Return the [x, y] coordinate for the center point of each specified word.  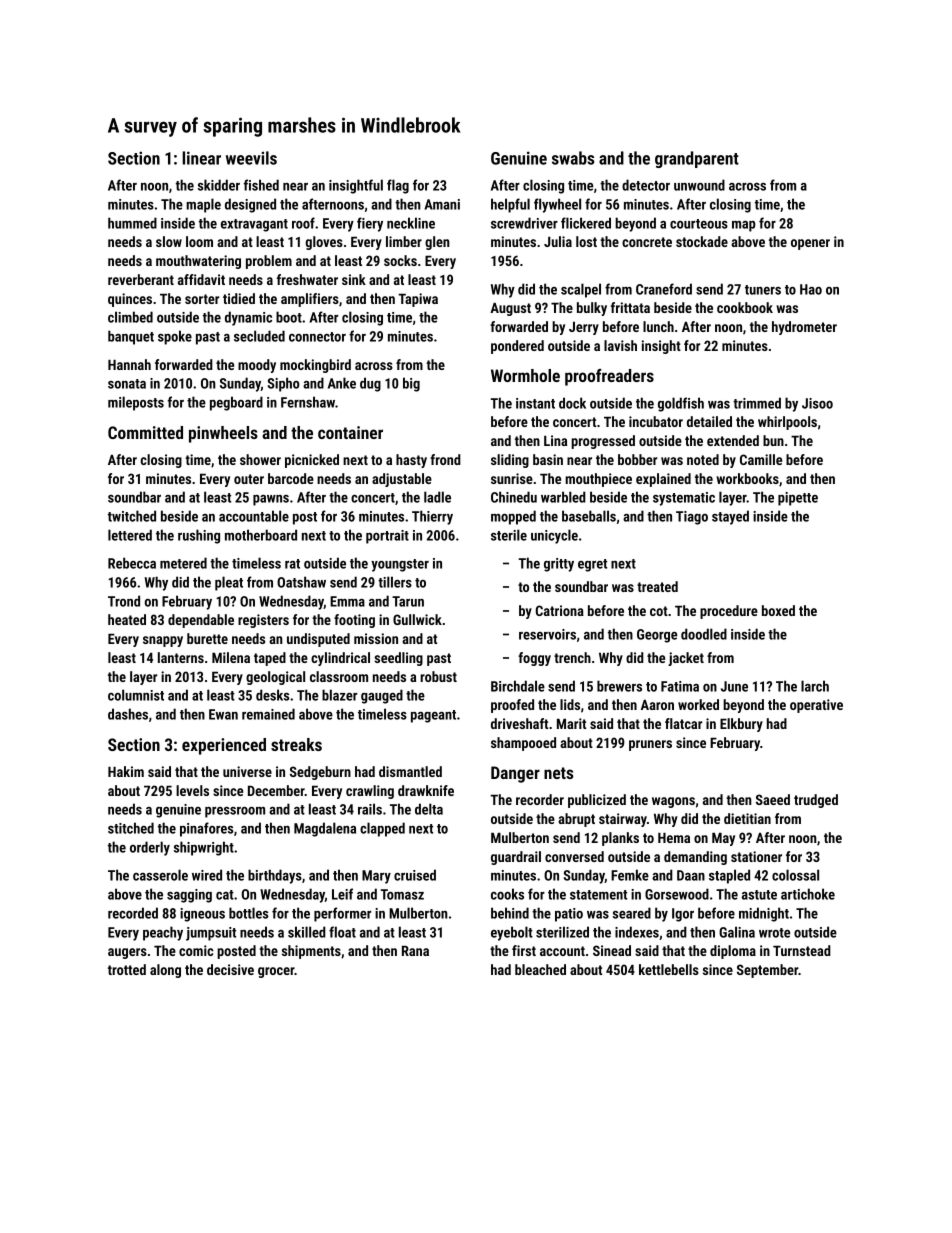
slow [169, 241]
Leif [342, 894]
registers [263, 621]
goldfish [681, 404]
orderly [150, 848]
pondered [517, 347]
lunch [658, 326]
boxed [778, 610]
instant [535, 403]
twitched [132, 516]
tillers [395, 582]
